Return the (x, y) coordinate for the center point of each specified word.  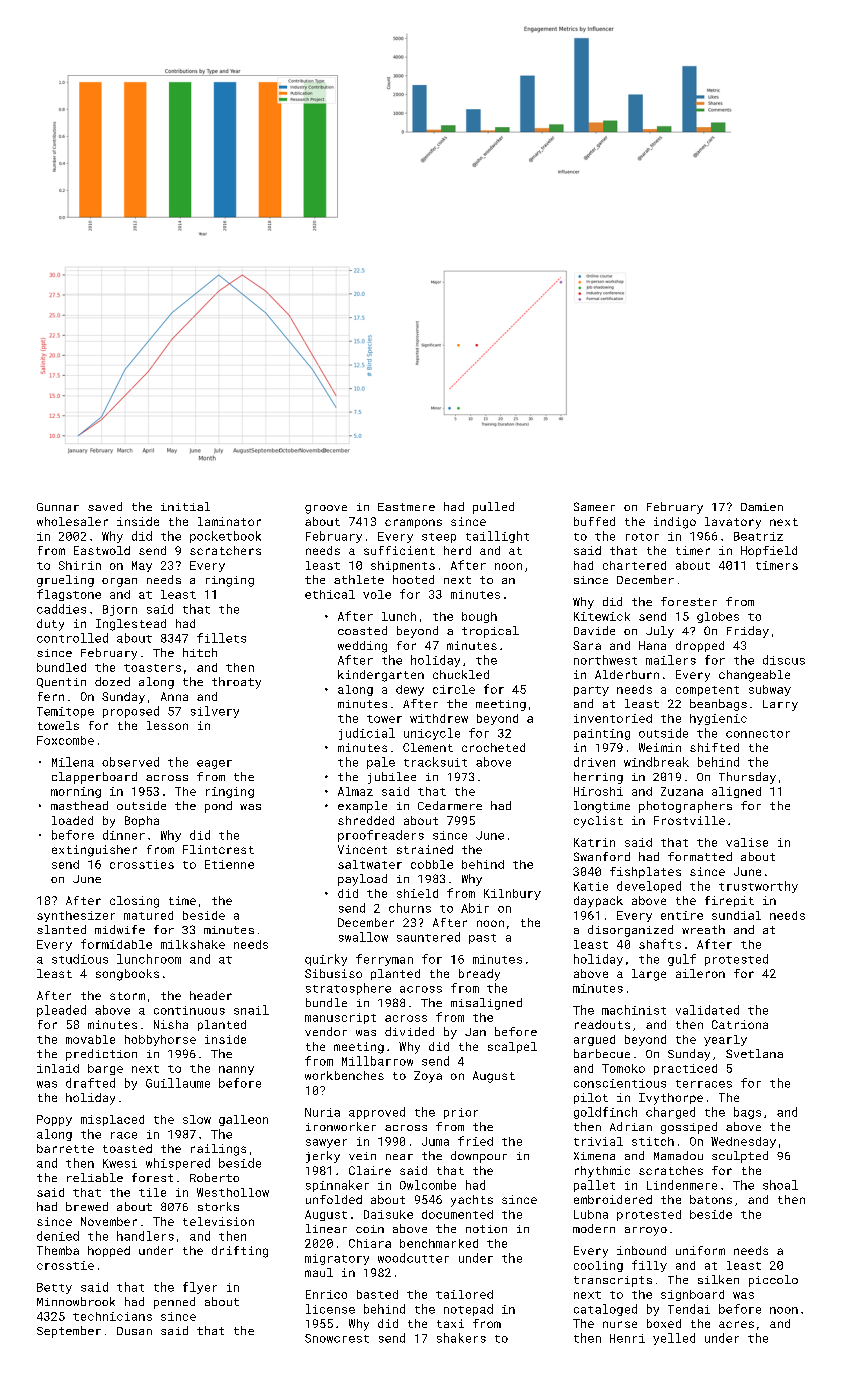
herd (457, 550)
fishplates (645, 872)
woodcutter (413, 1258)
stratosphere (348, 989)
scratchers (225, 550)
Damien (762, 507)
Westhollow (233, 1192)
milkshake (193, 944)
